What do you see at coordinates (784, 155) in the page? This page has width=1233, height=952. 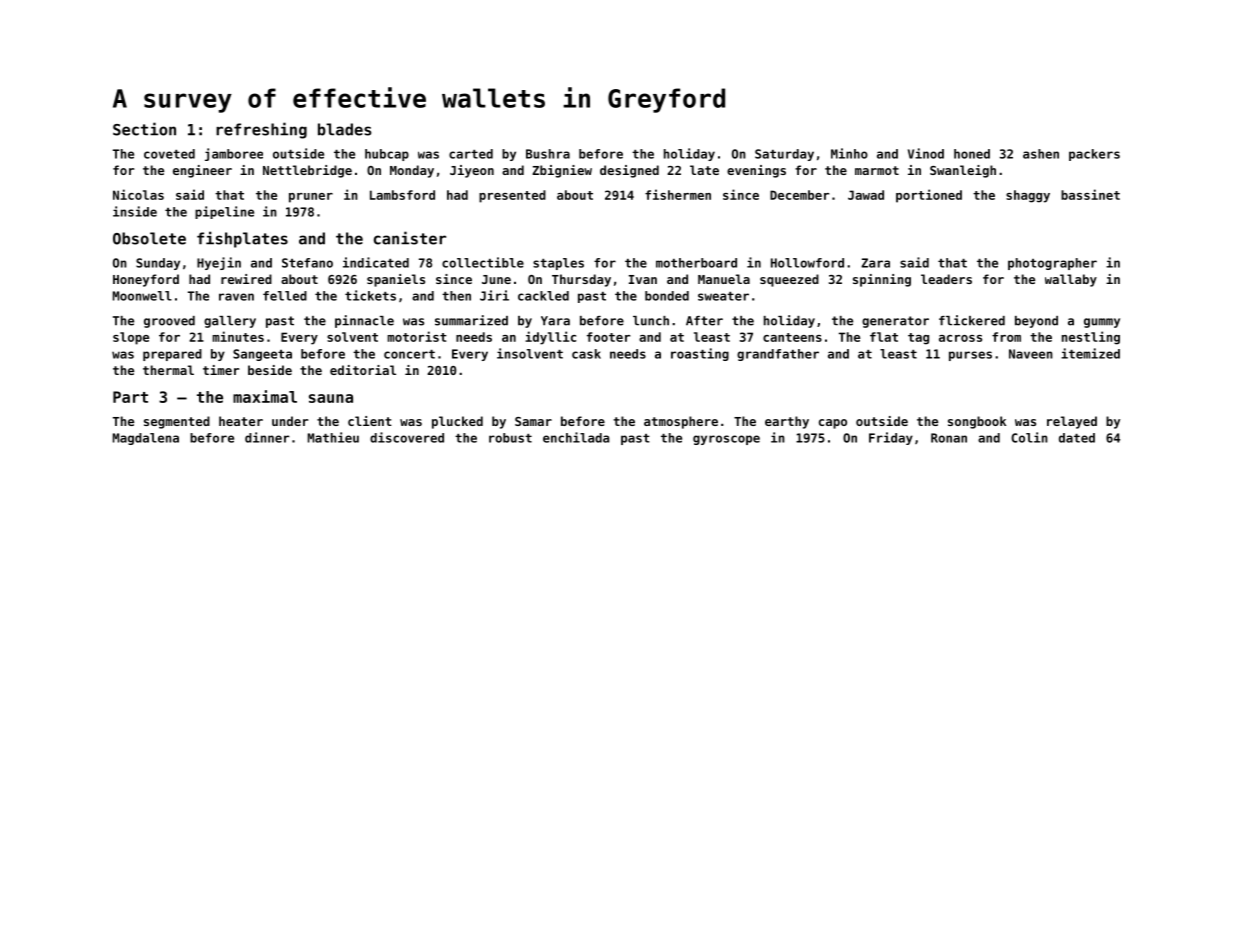 I see `Saturday` at bounding box center [784, 155].
